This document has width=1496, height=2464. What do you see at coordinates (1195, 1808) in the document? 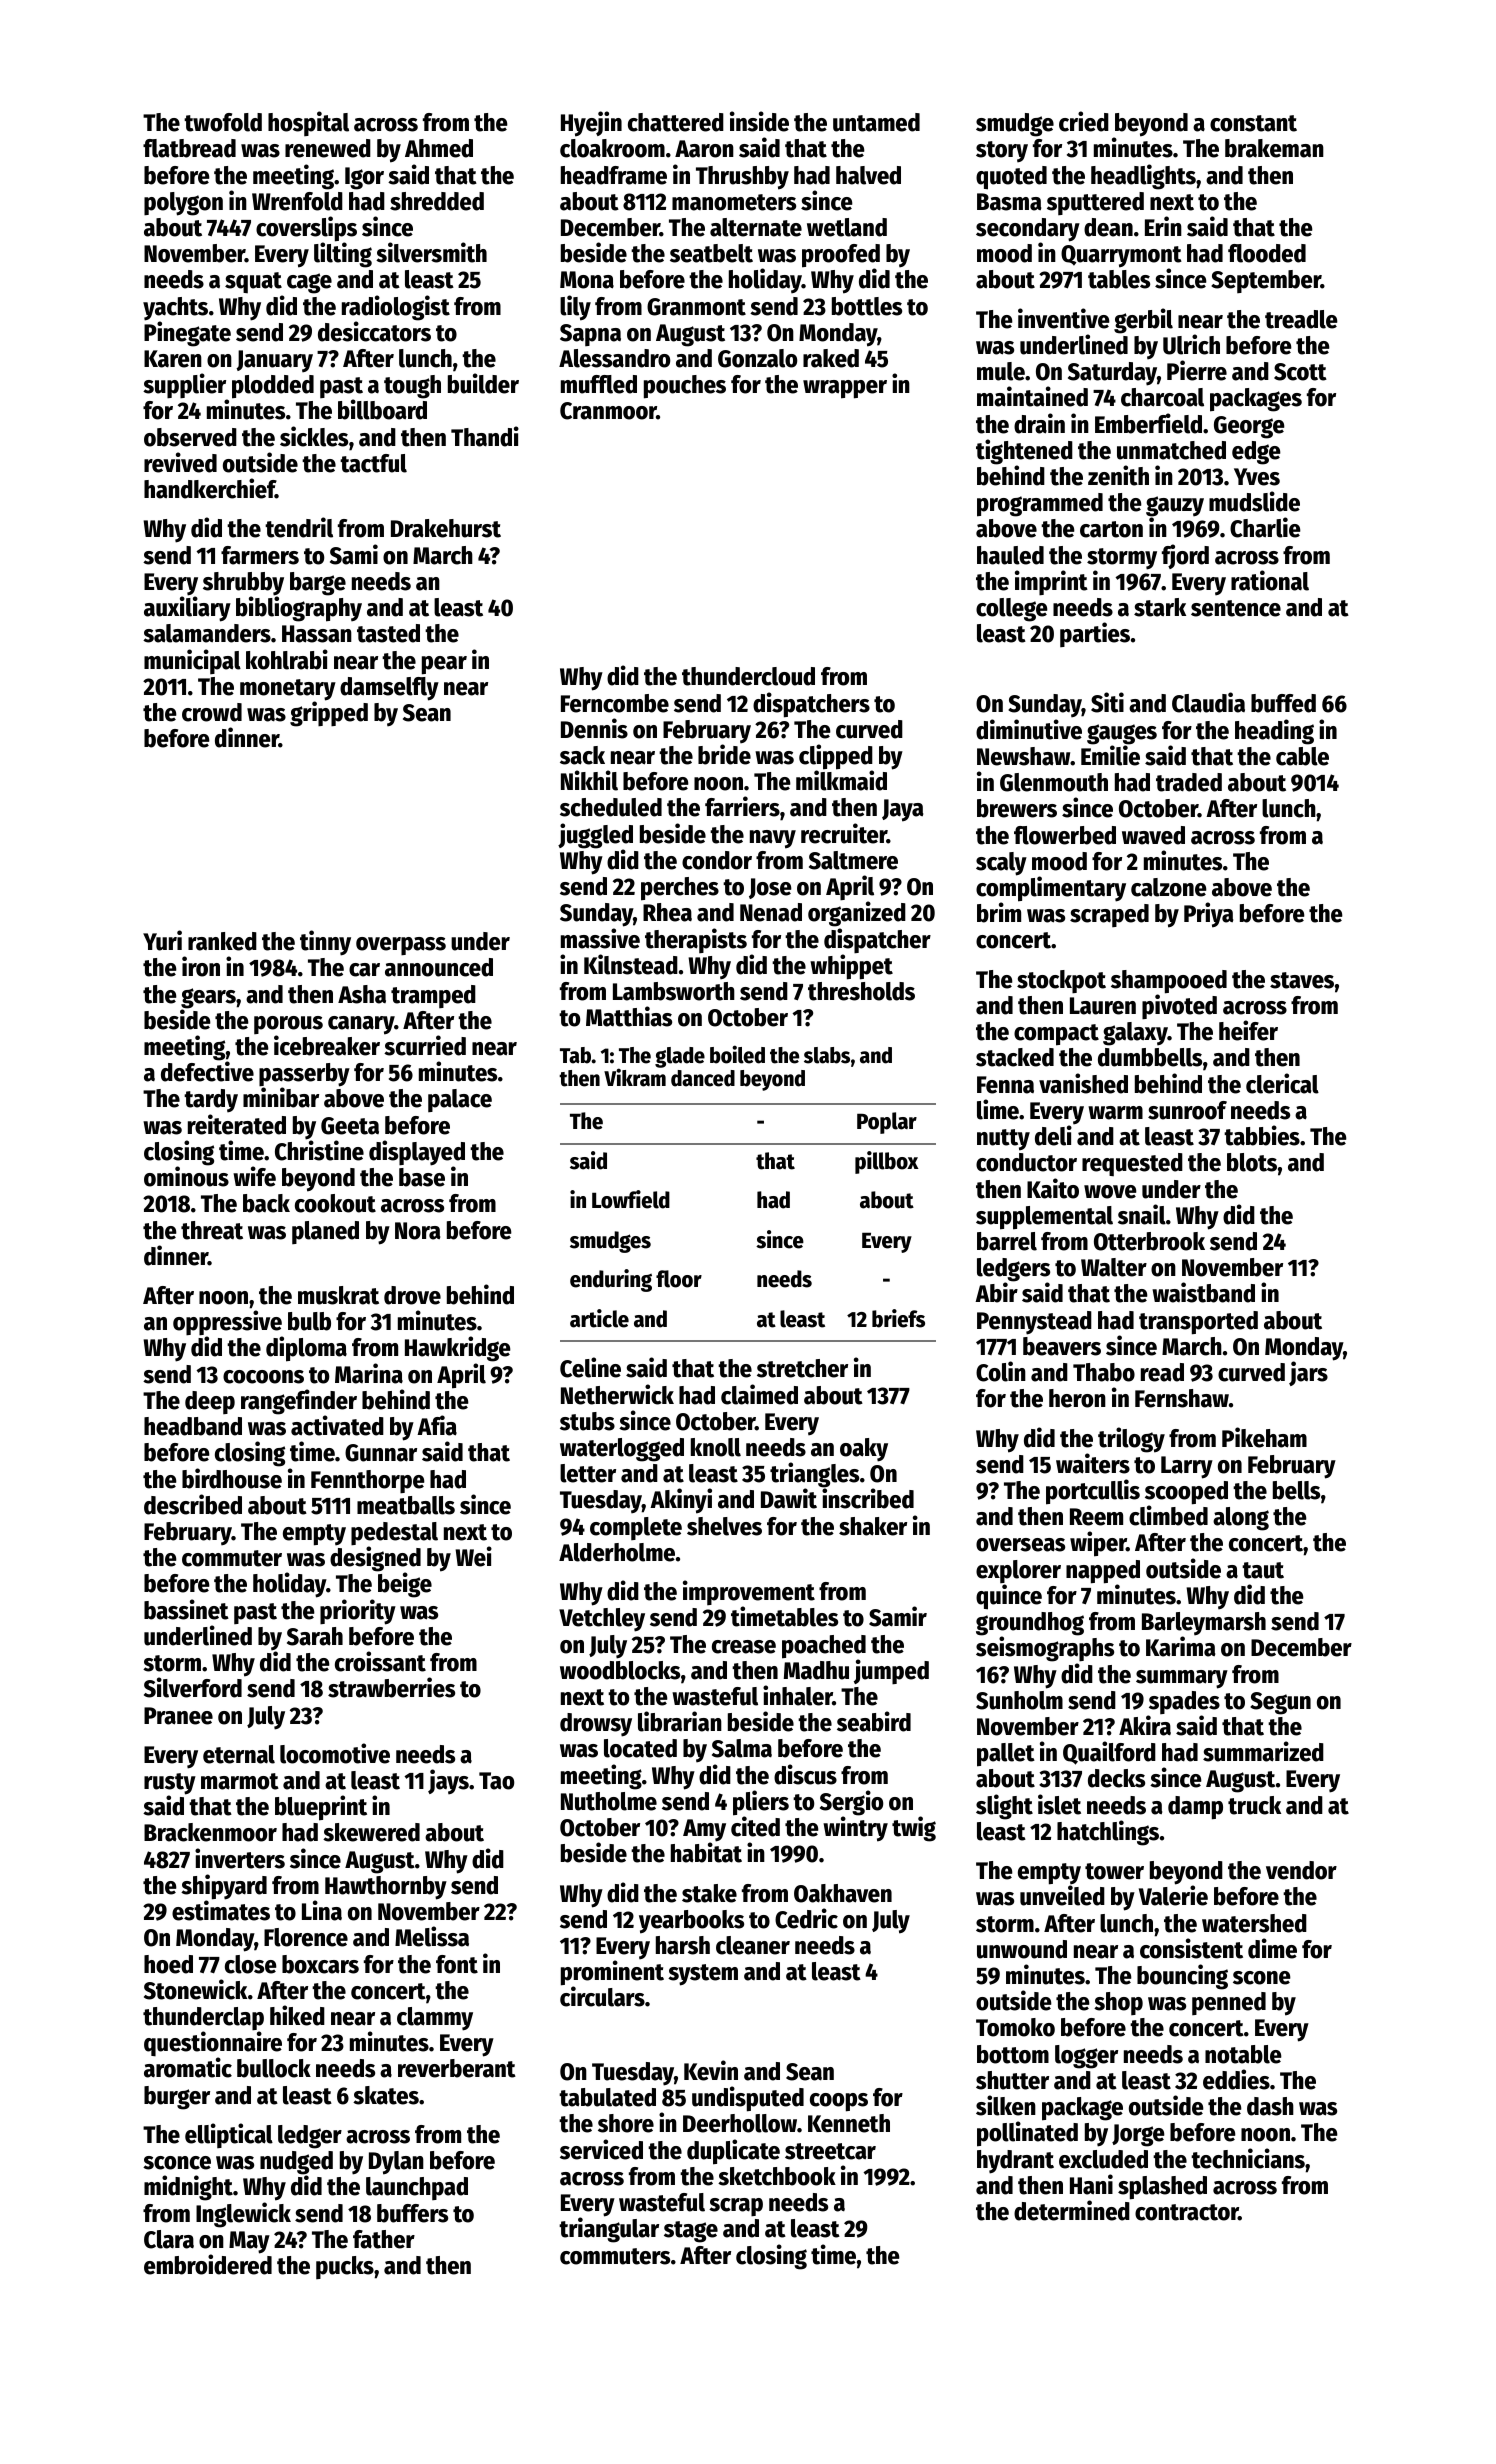
I see `damp` at bounding box center [1195, 1808].
